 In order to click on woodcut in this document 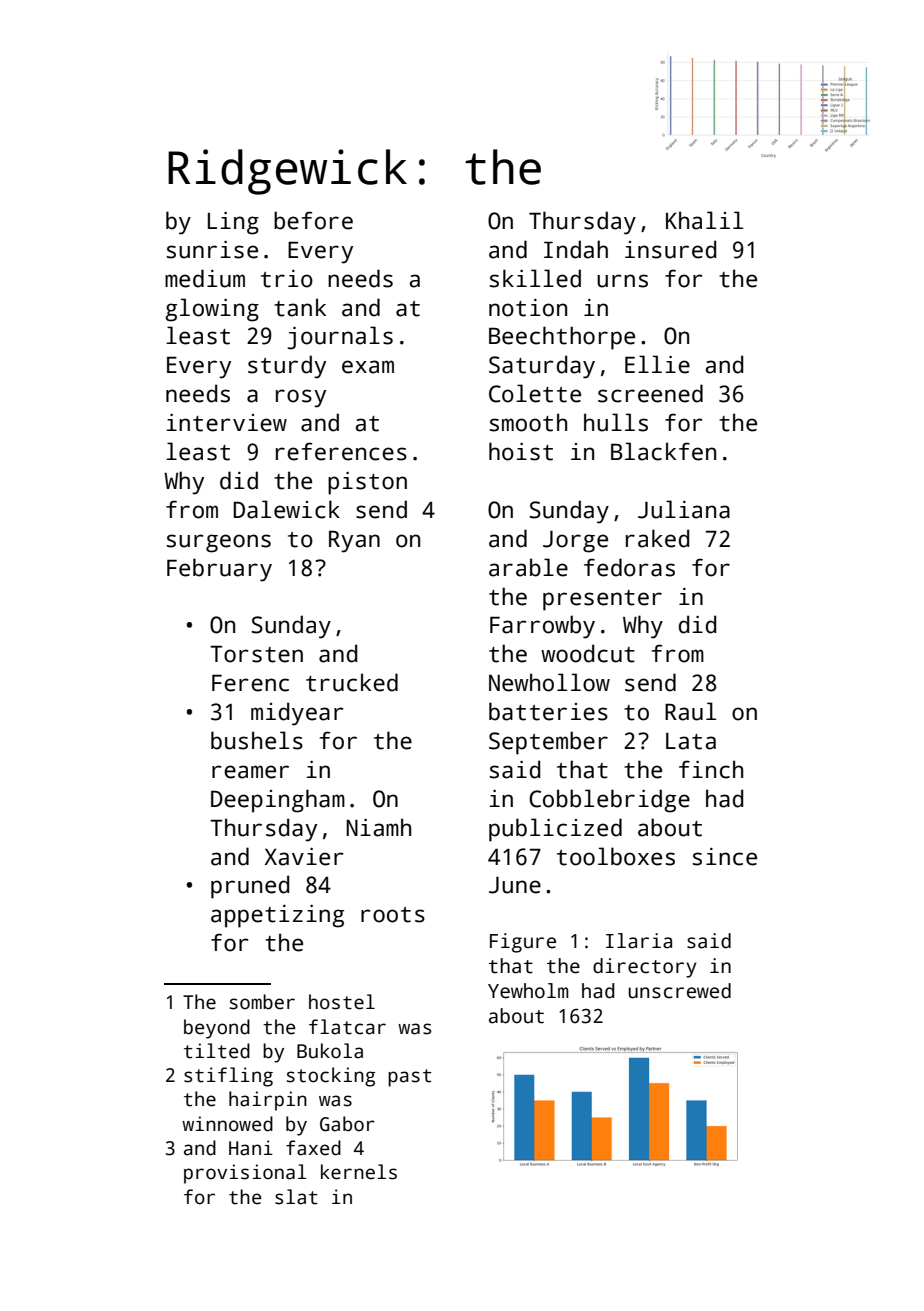, I will do `click(588, 653)`.
